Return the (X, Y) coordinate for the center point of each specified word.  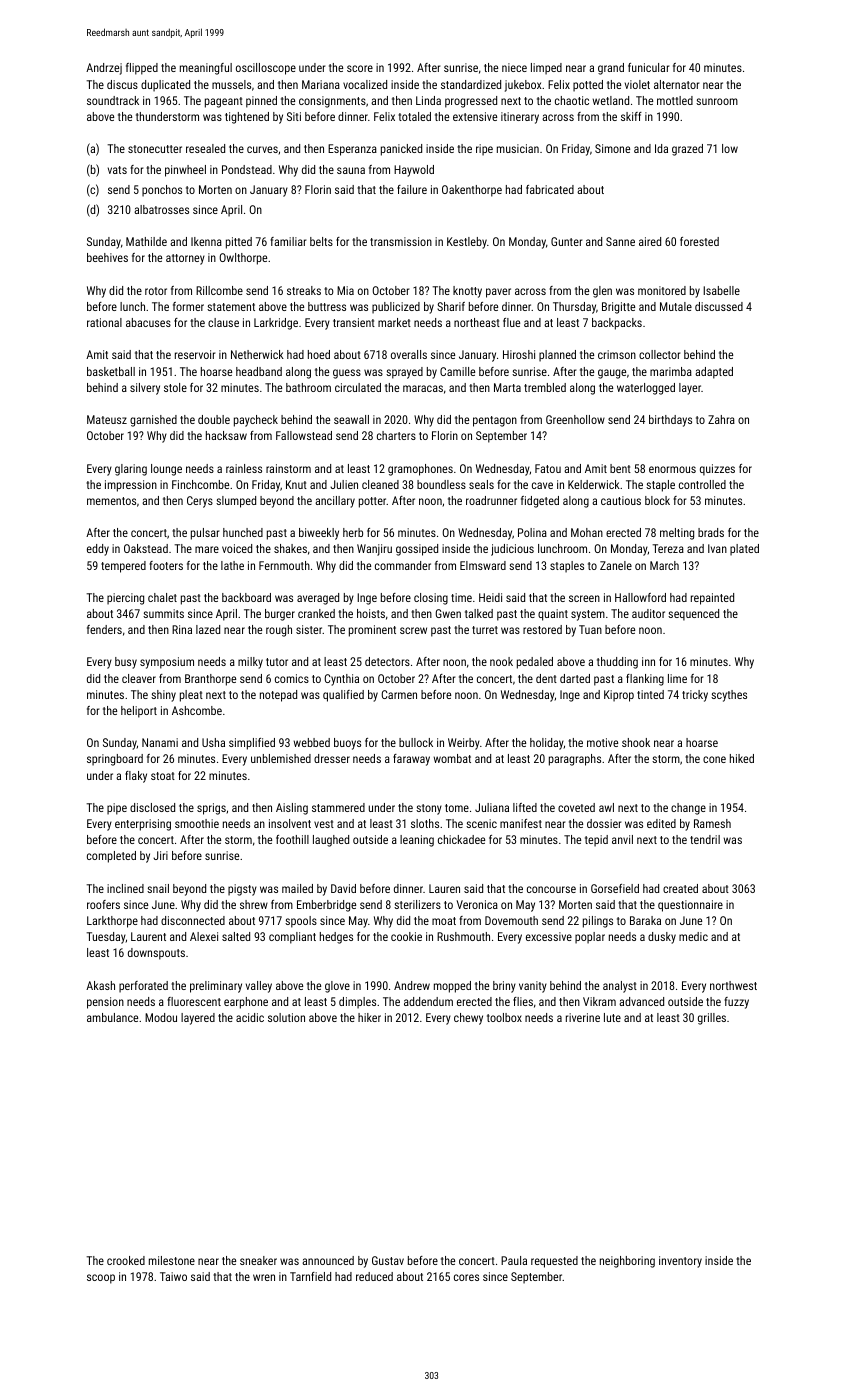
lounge (166, 470)
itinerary (520, 118)
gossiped (417, 550)
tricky (695, 696)
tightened (247, 118)
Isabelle (721, 290)
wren (264, 1277)
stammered (338, 807)
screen (584, 598)
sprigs (211, 809)
